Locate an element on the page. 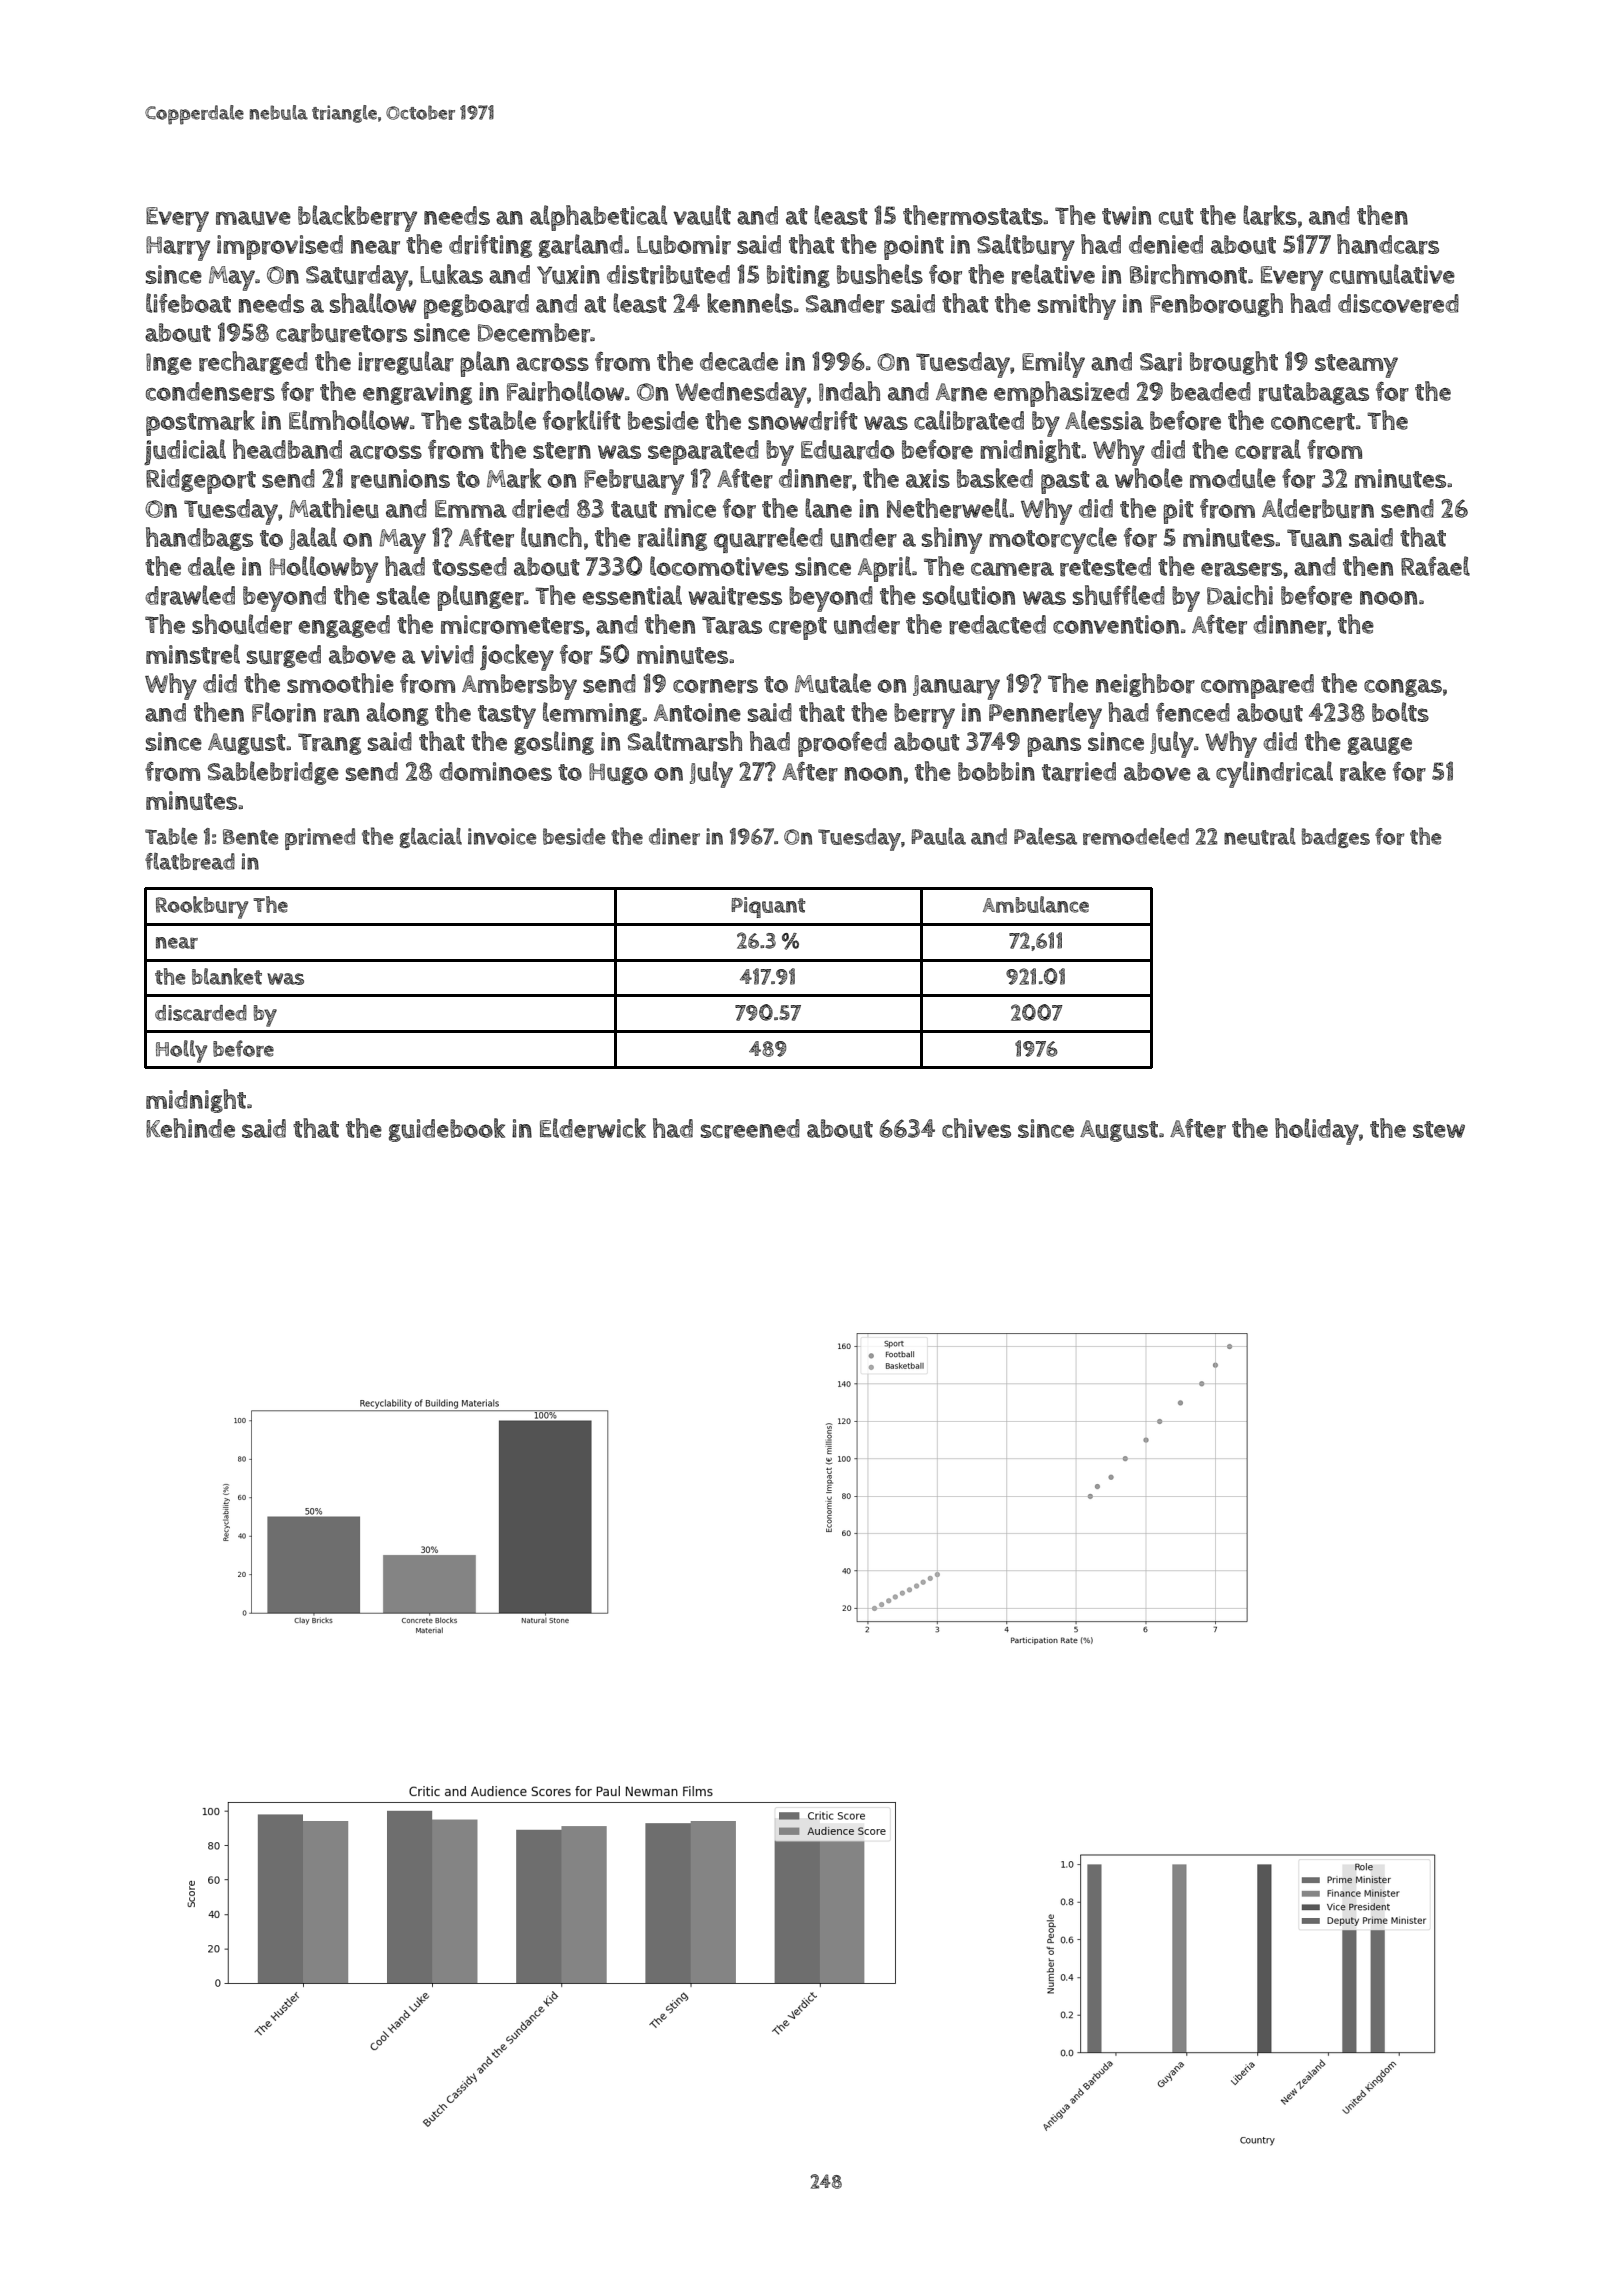  shiny is located at coordinates (952, 540).
